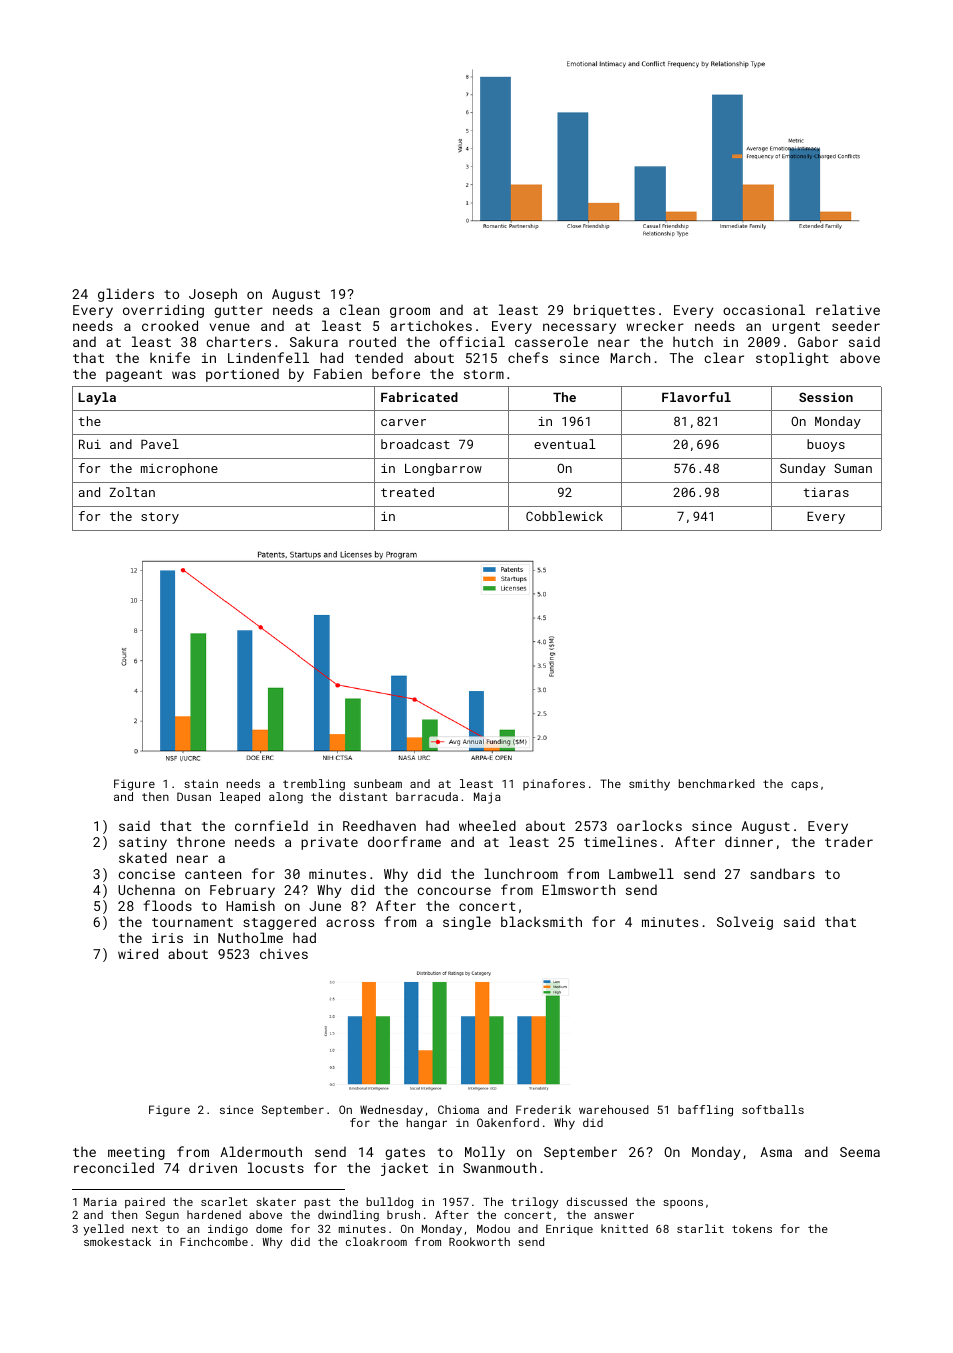 The image size is (953, 1353). I want to click on Joseph, so click(213, 295).
